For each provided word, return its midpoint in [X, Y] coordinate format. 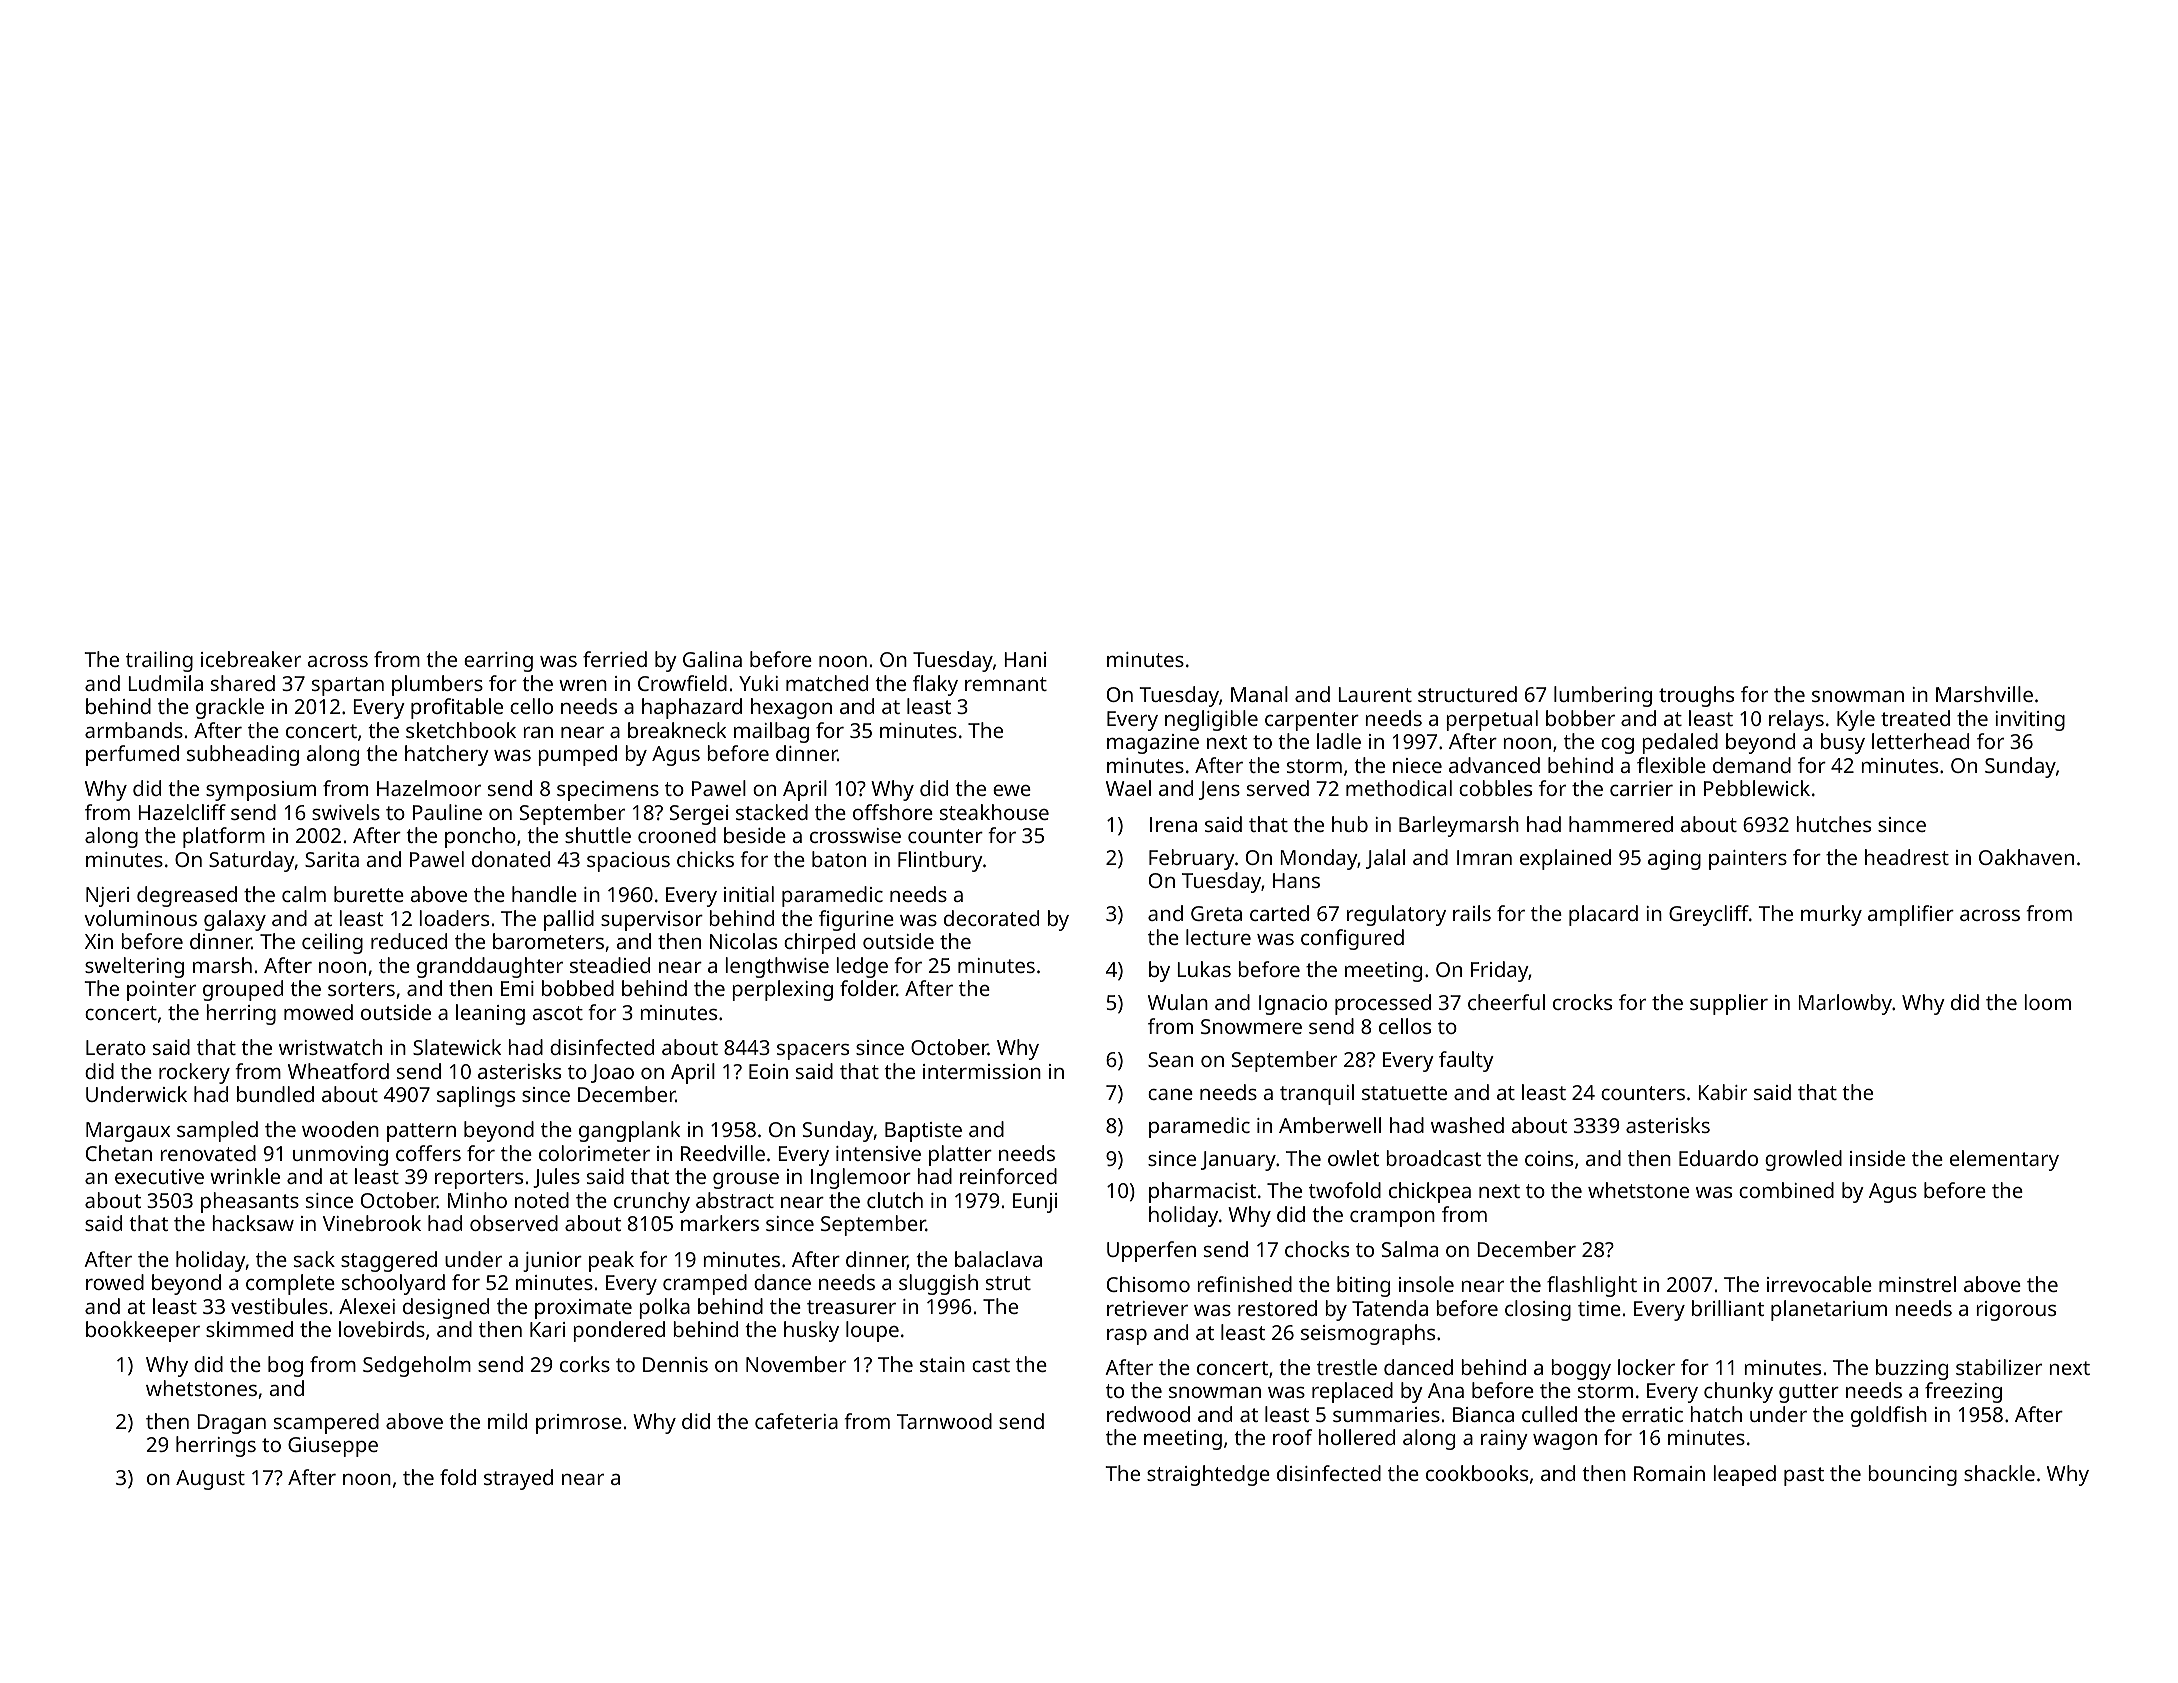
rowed [115, 1282]
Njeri [107, 897]
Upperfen [1151, 1251]
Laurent [1375, 694]
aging [1674, 860]
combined [1786, 1190]
